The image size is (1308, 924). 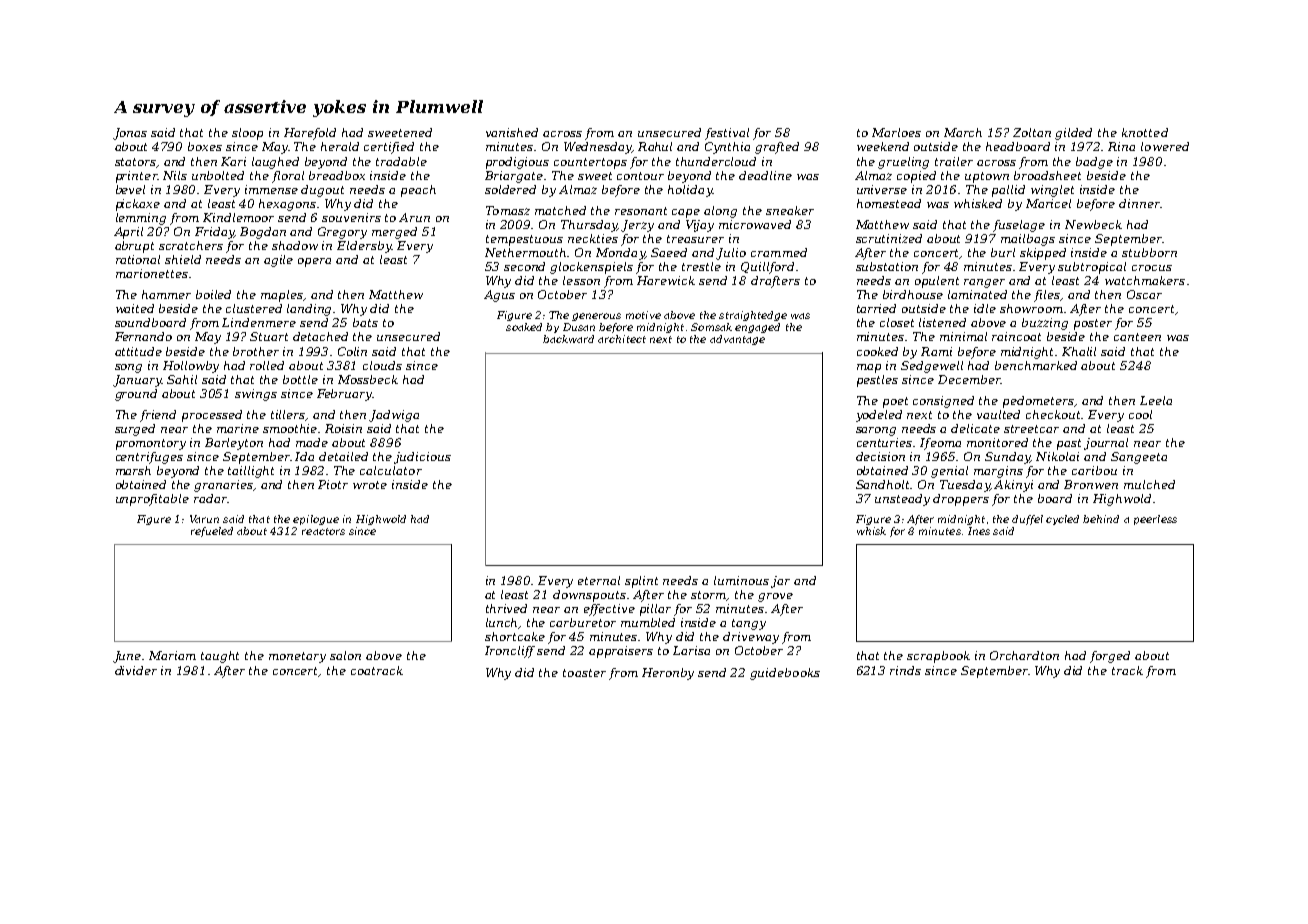 I want to click on festival, so click(x=727, y=134).
